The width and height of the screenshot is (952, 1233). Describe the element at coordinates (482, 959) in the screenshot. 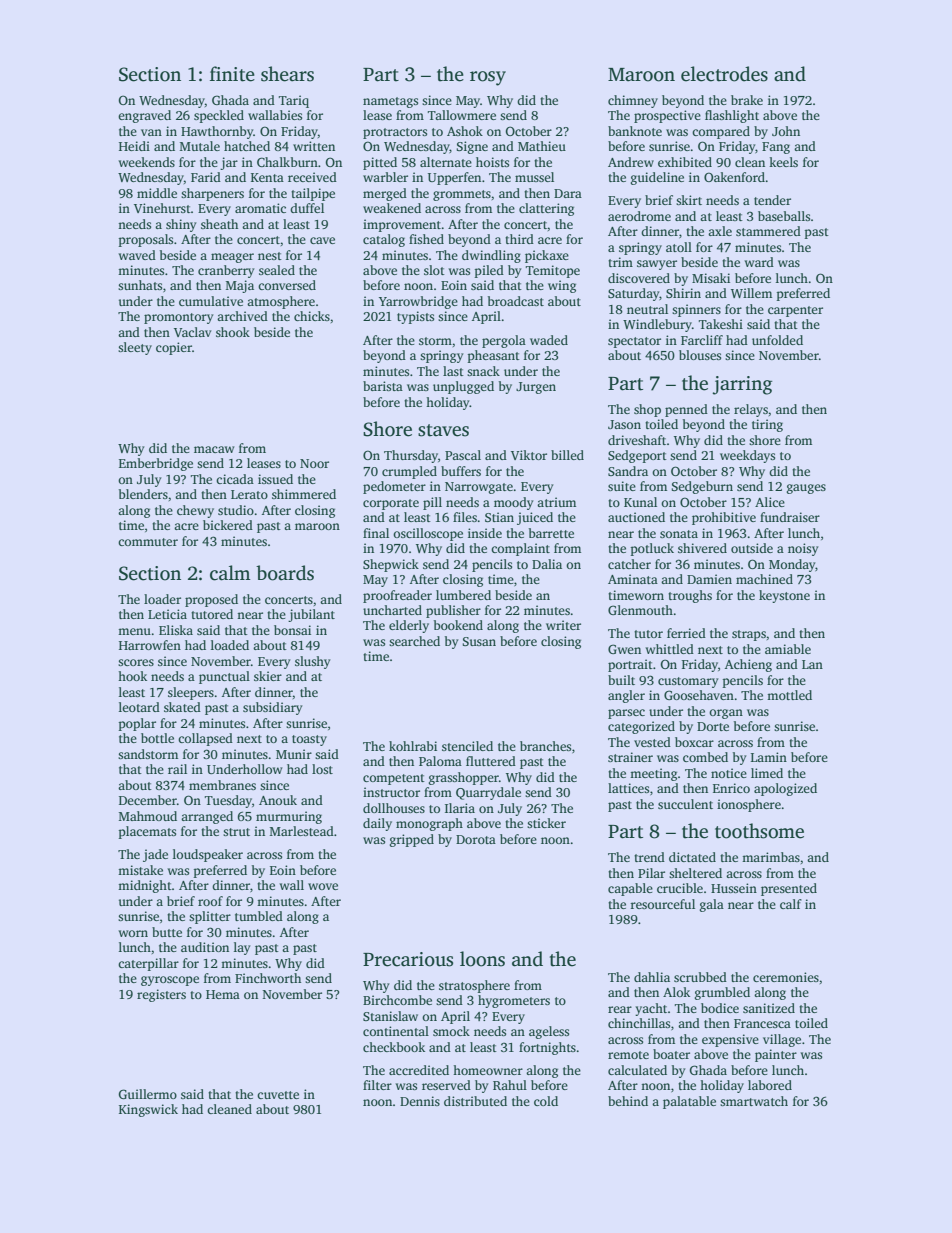

I see `loons` at that location.
